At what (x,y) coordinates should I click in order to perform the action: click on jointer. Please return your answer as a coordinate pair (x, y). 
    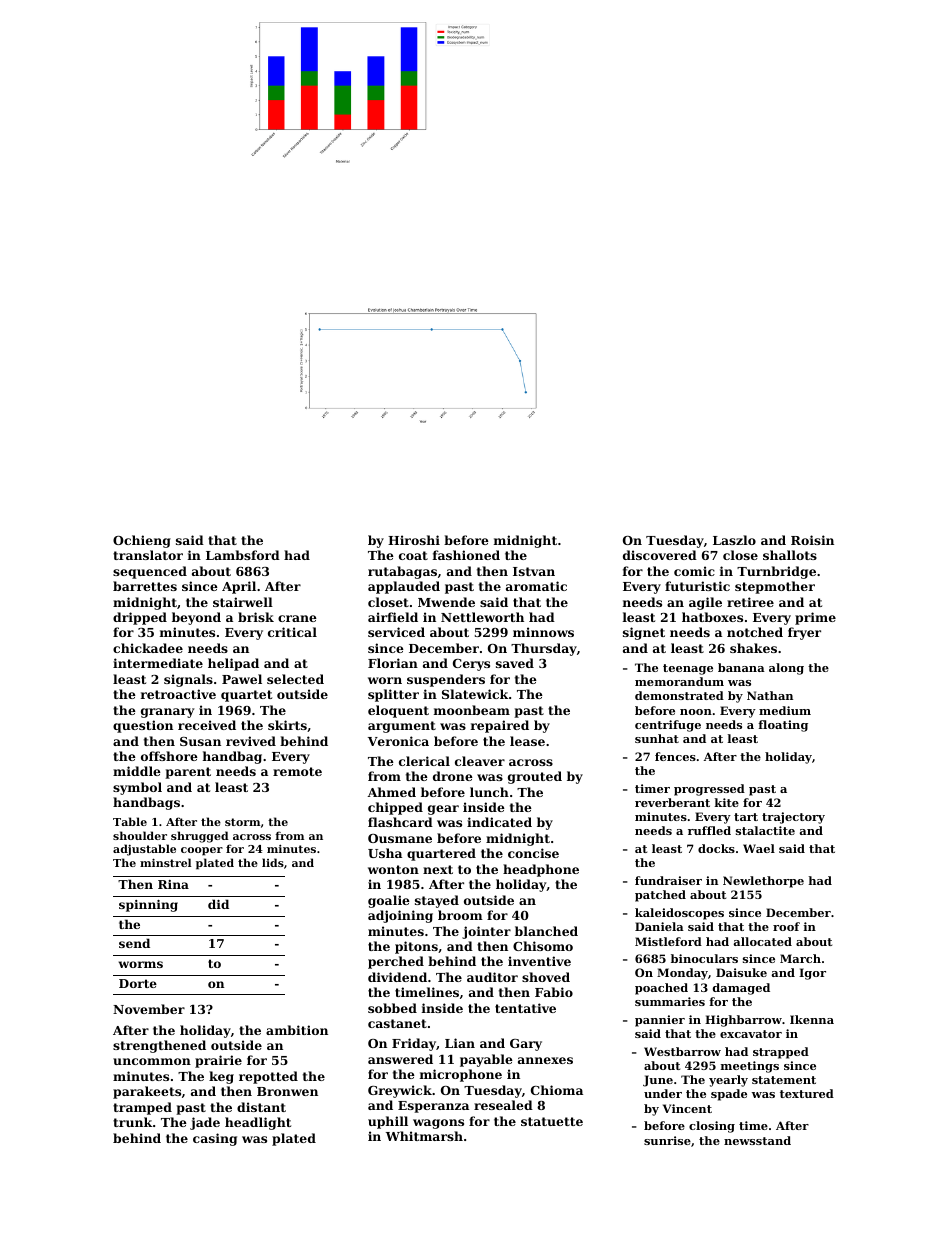
    Looking at the image, I should click on (486, 932).
